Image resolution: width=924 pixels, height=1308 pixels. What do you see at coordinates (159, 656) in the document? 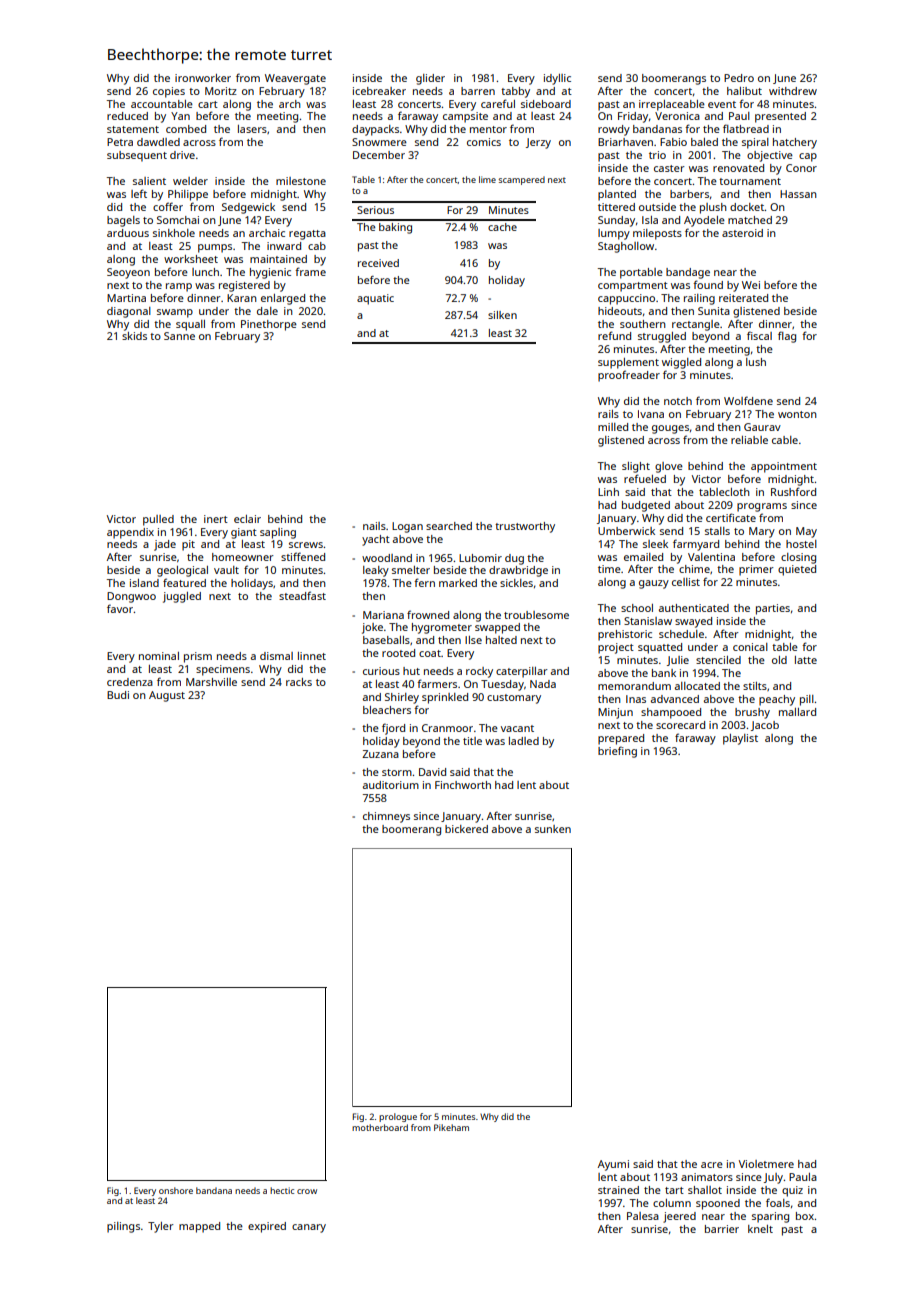
I see `nominal` at bounding box center [159, 656].
